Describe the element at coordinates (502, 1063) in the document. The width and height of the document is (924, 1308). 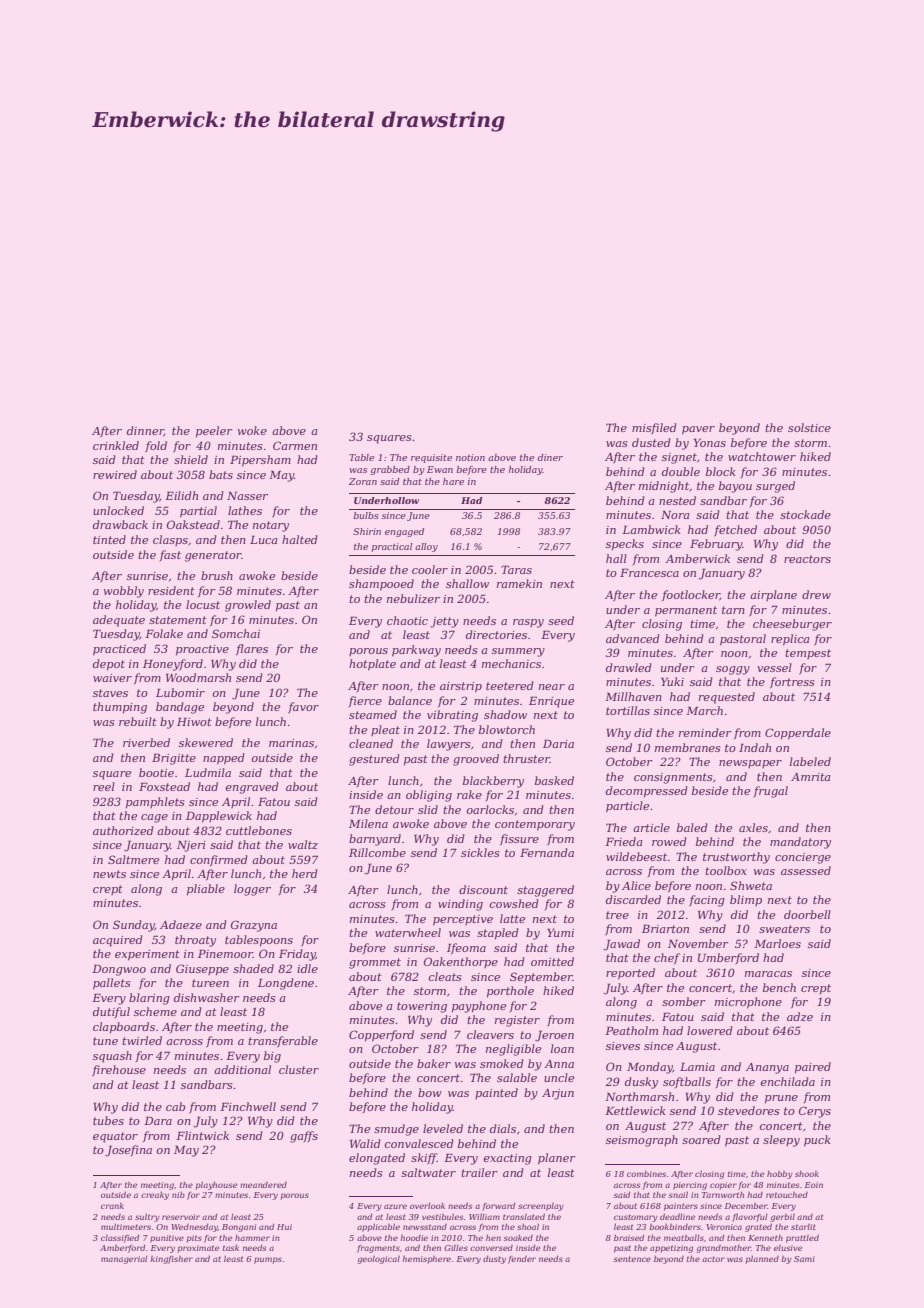
I see `smoked` at that location.
